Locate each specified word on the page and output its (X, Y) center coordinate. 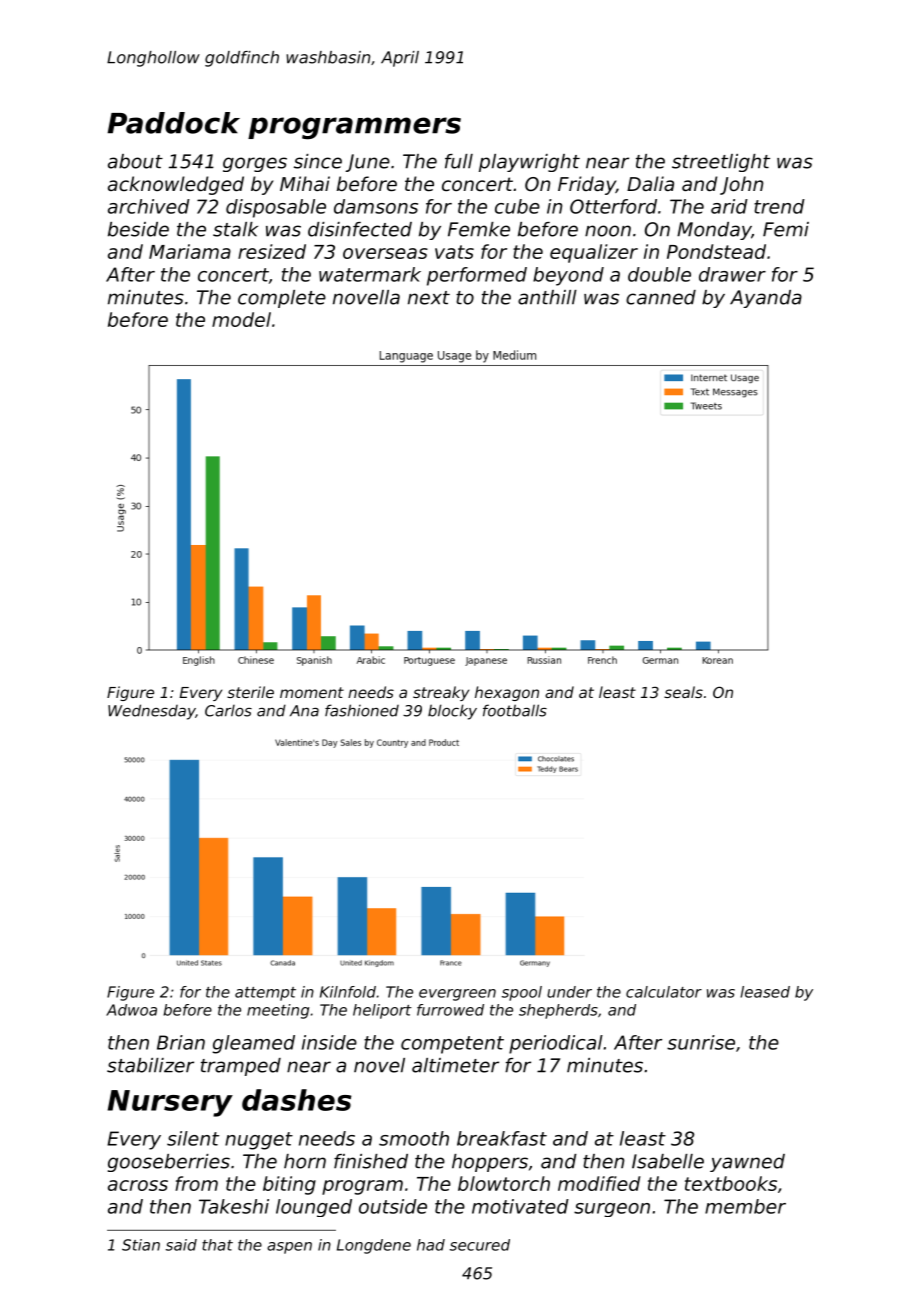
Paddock (173, 123)
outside (393, 1206)
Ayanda (766, 299)
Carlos (228, 711)
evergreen (457, 995)
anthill (547, 297)
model (241, 319)
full (459, 161)
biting (289, 1185)
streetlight (721, 163)
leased (765, 992)
